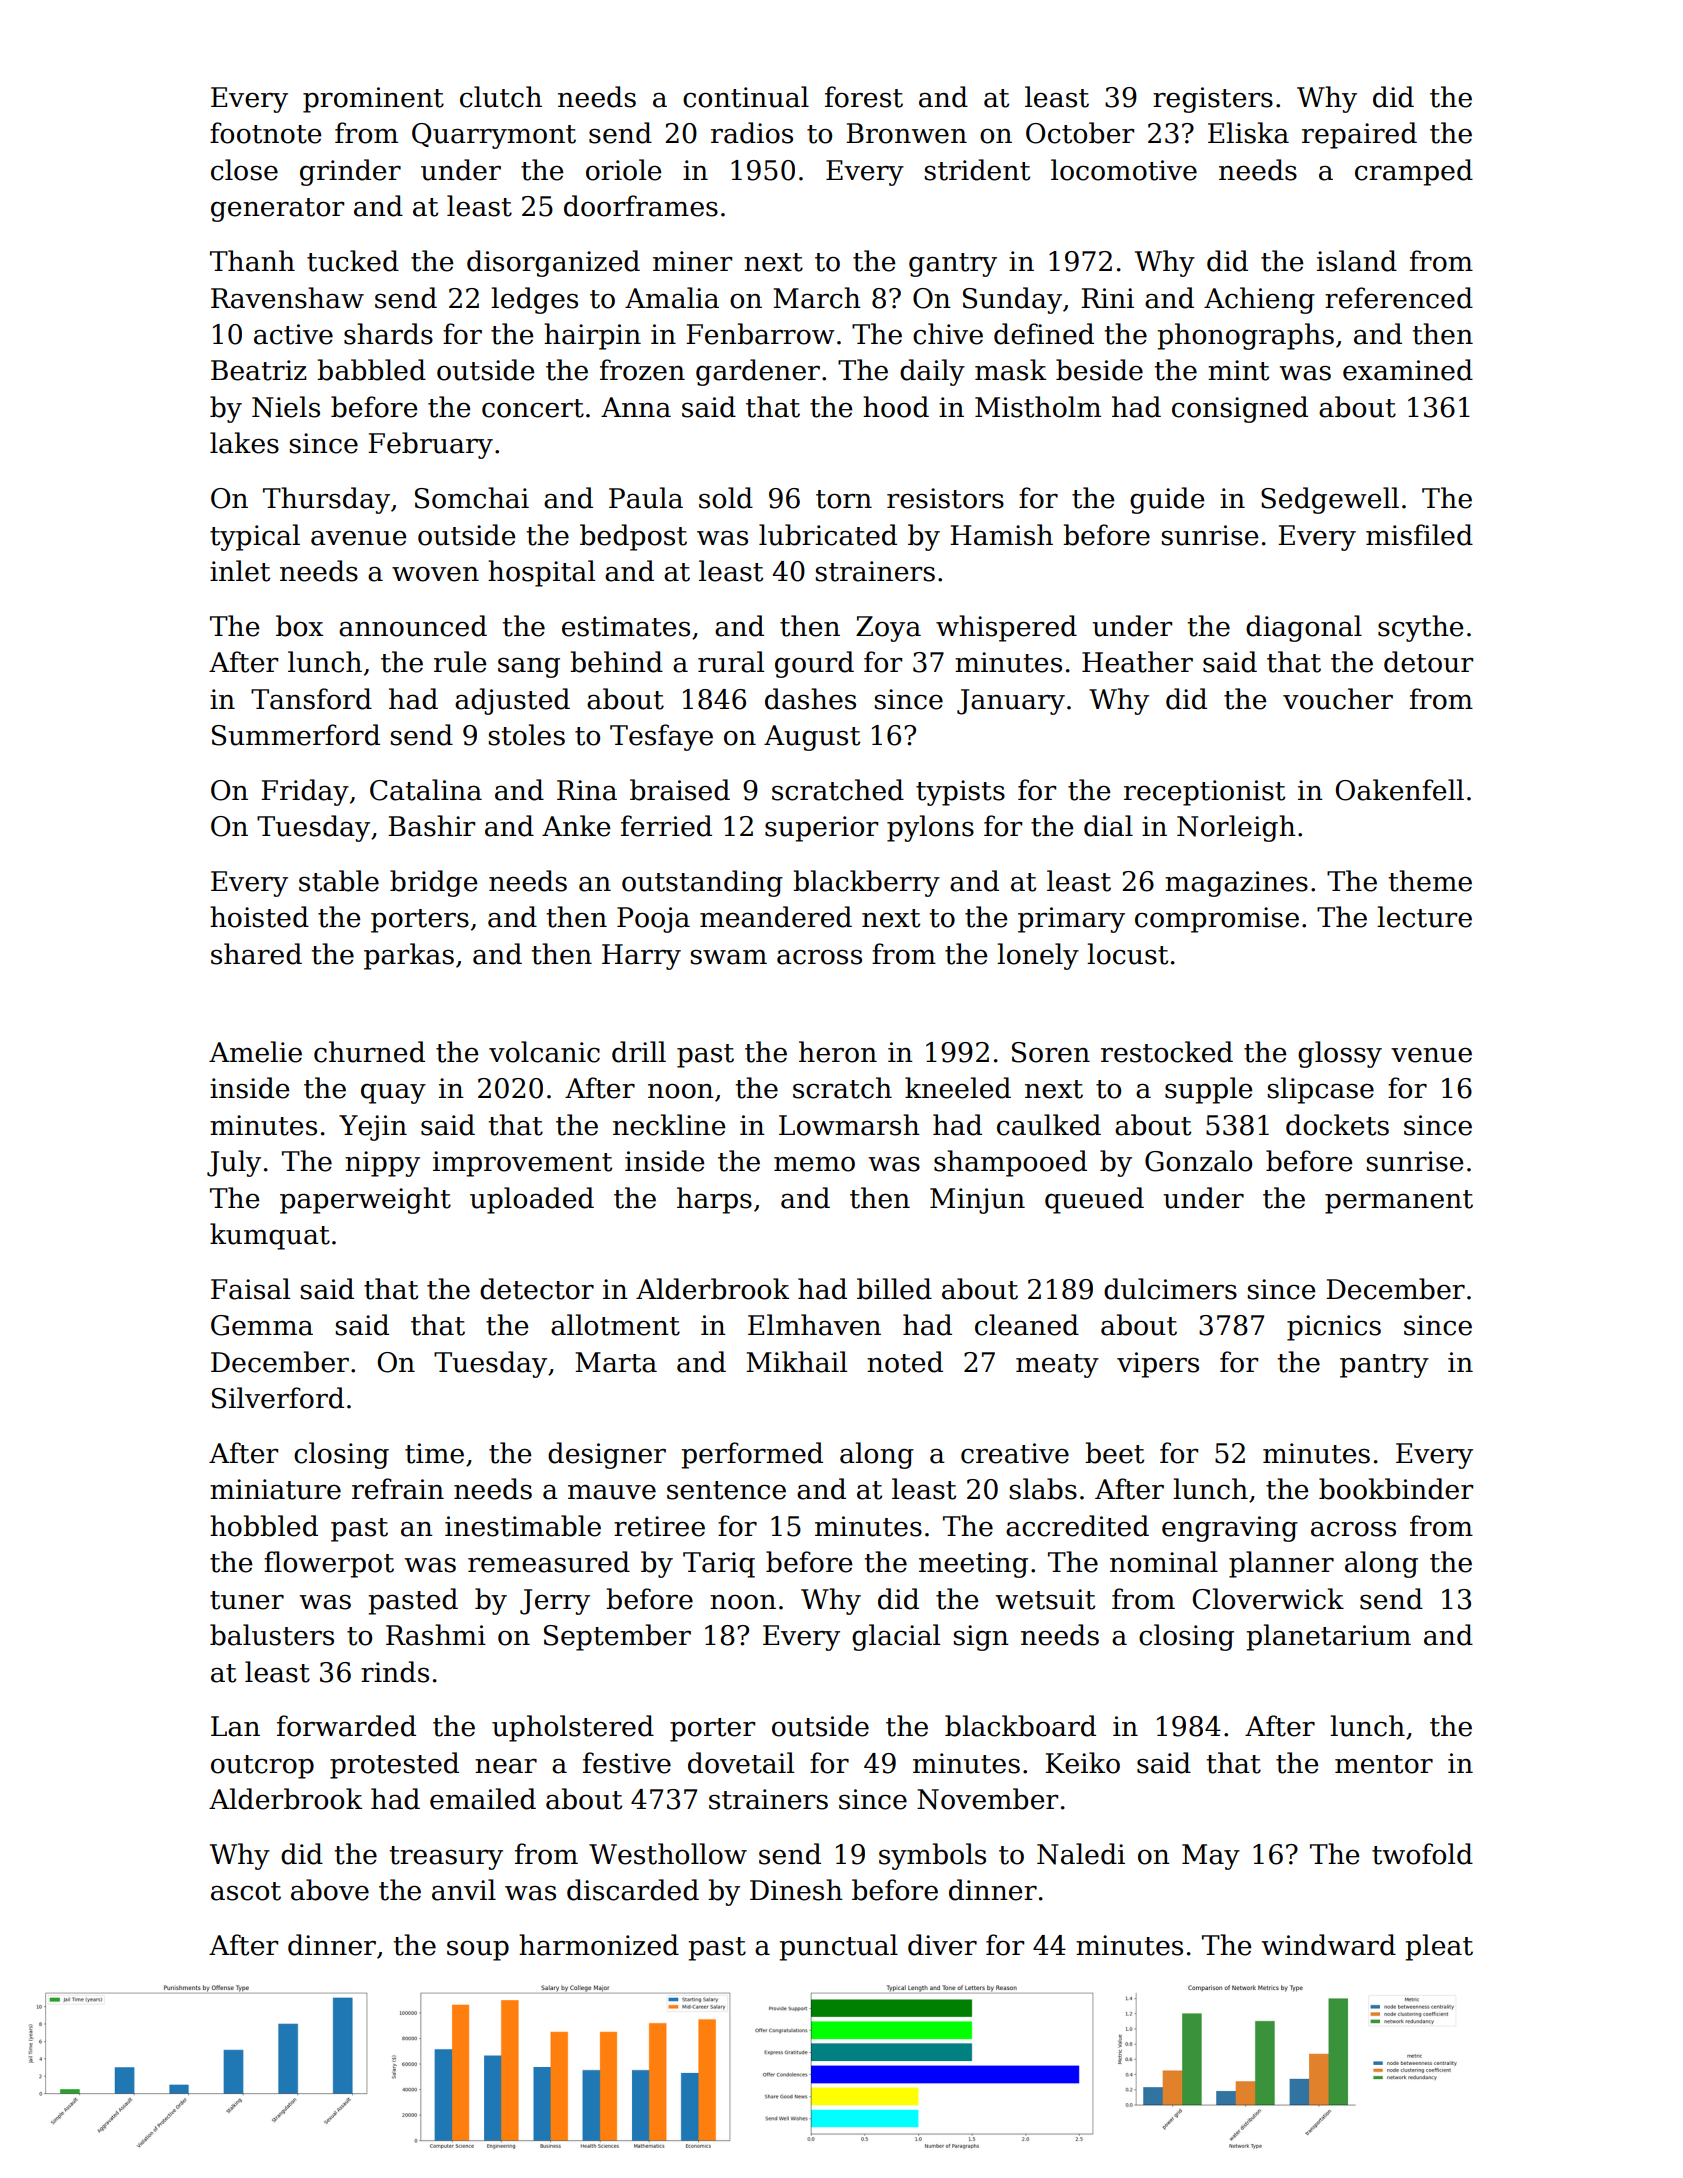  What do you see at coordinates (1328, 1945) in the page?
I see `windward` at bounding box center [1328, 1945].
